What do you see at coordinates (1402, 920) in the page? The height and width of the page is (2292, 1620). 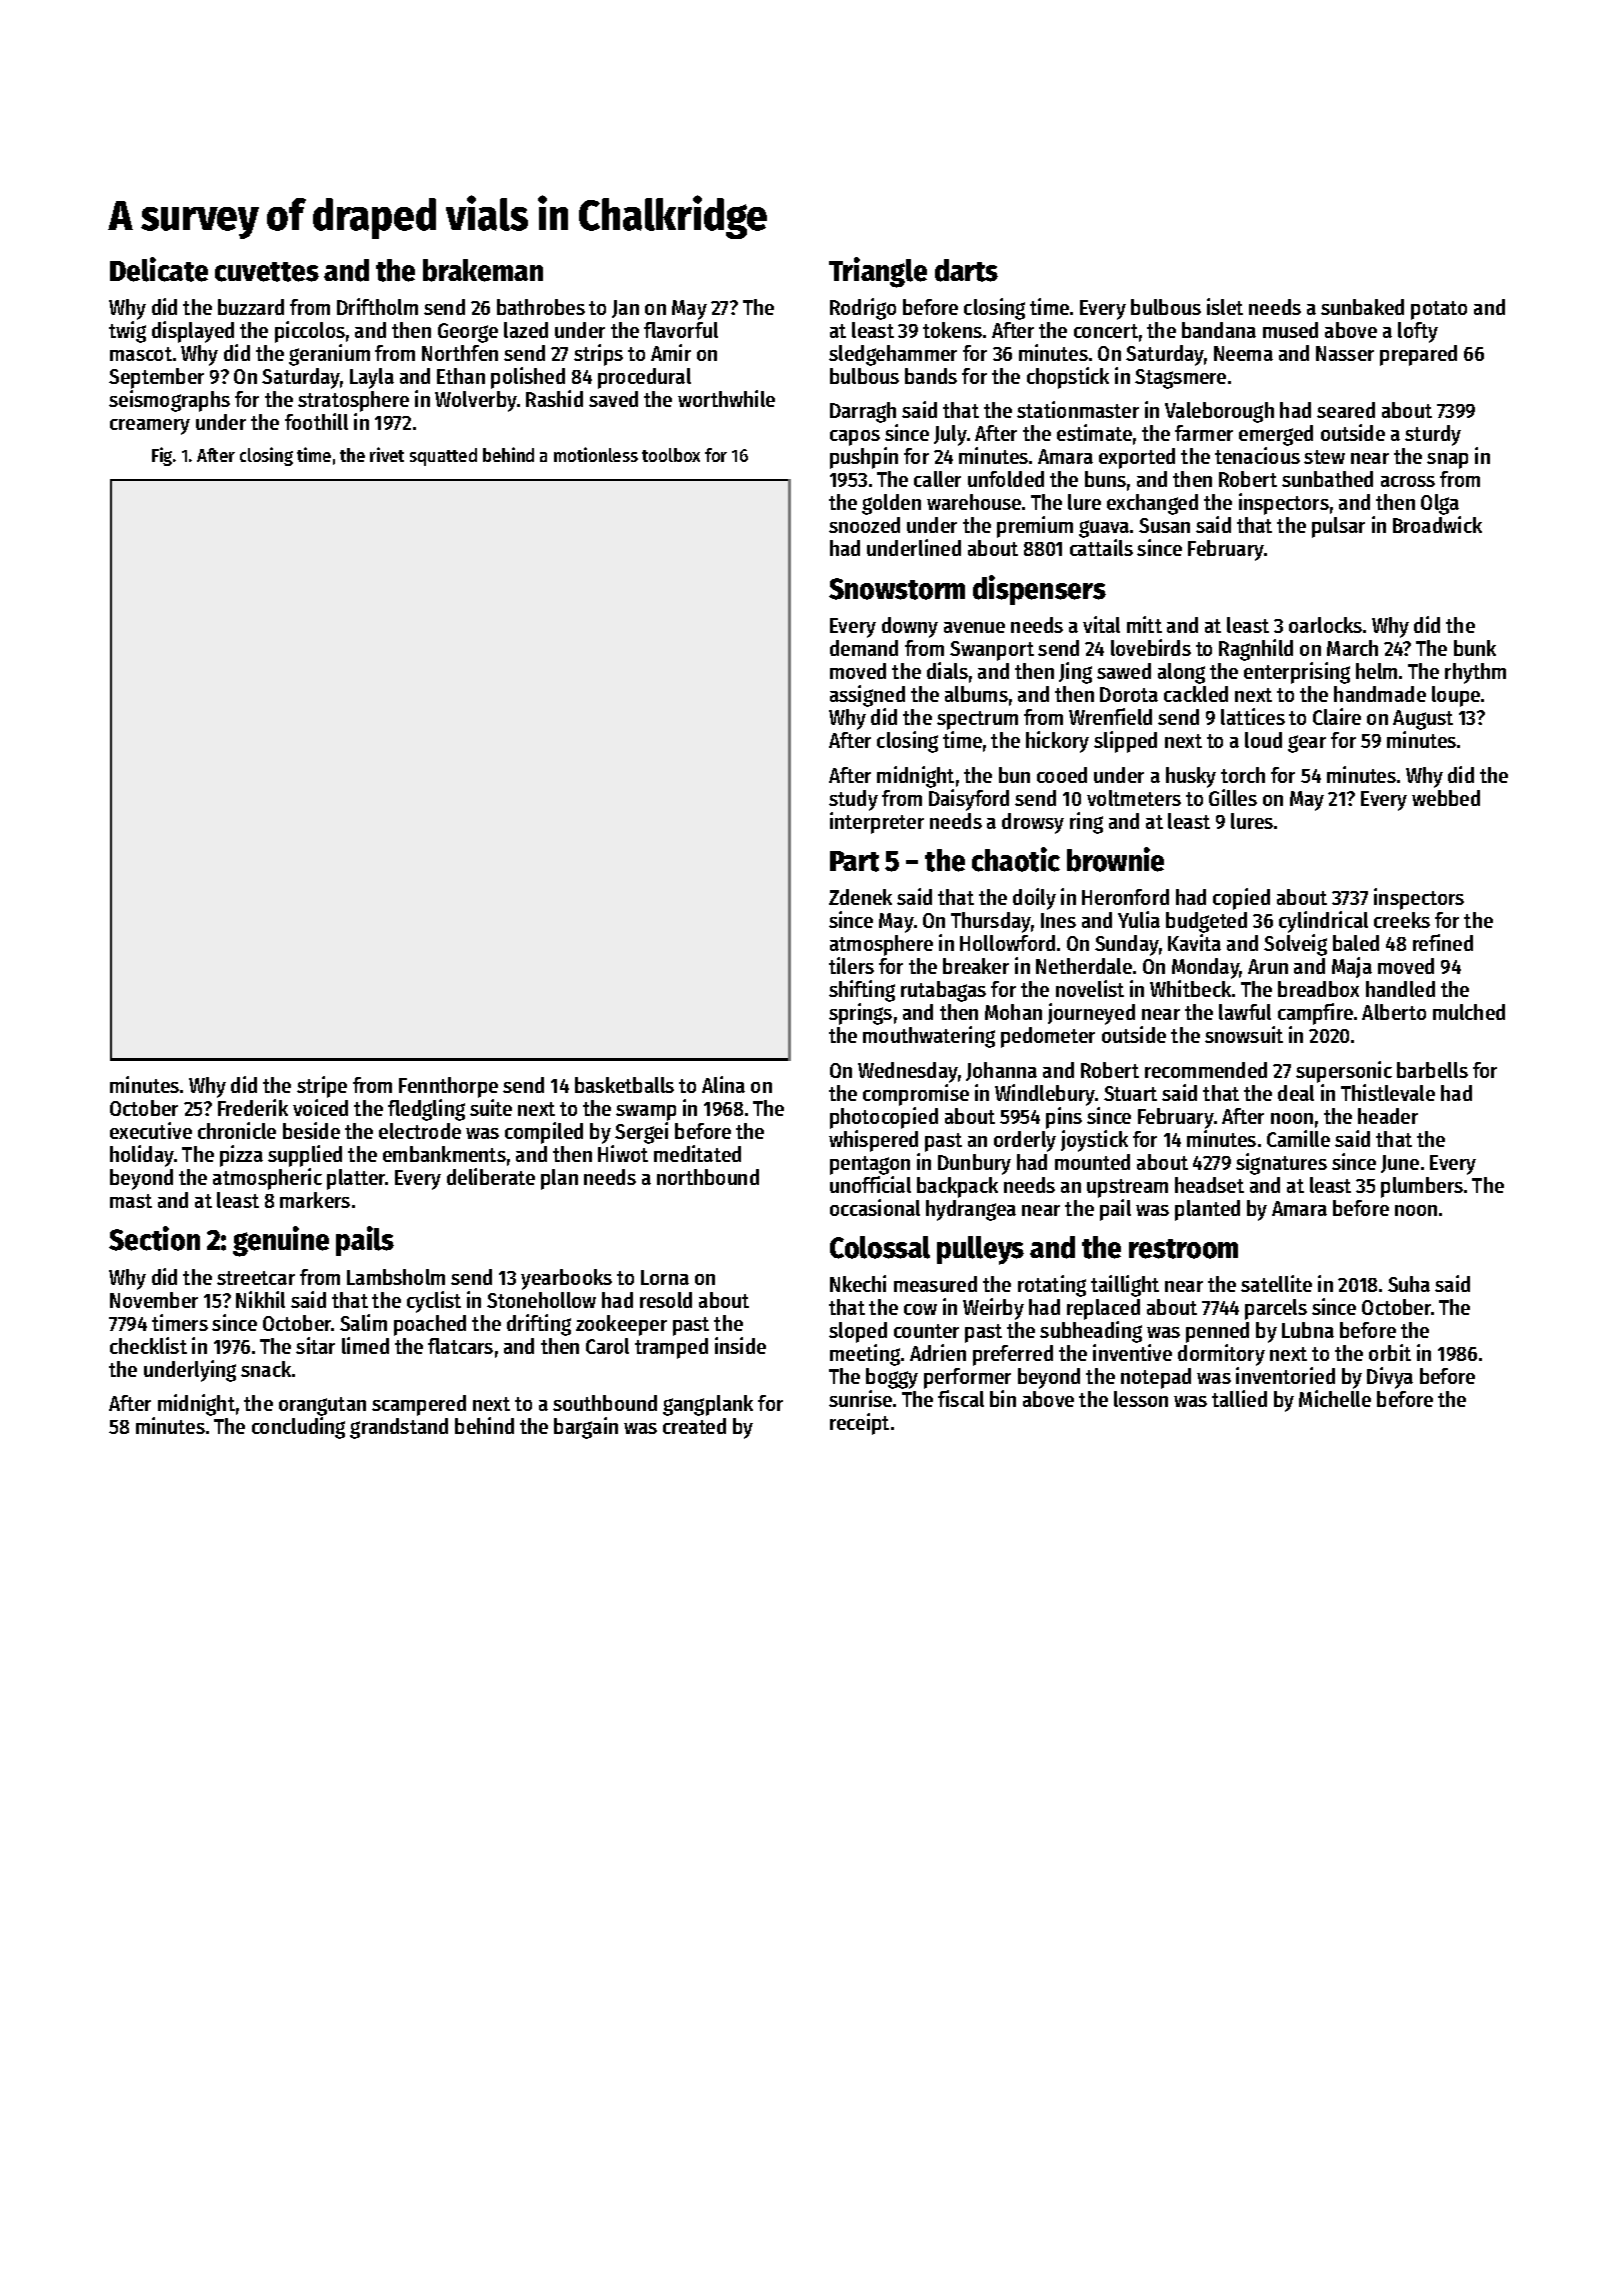 I see `creeks` at bounding box center [1402, 920].
